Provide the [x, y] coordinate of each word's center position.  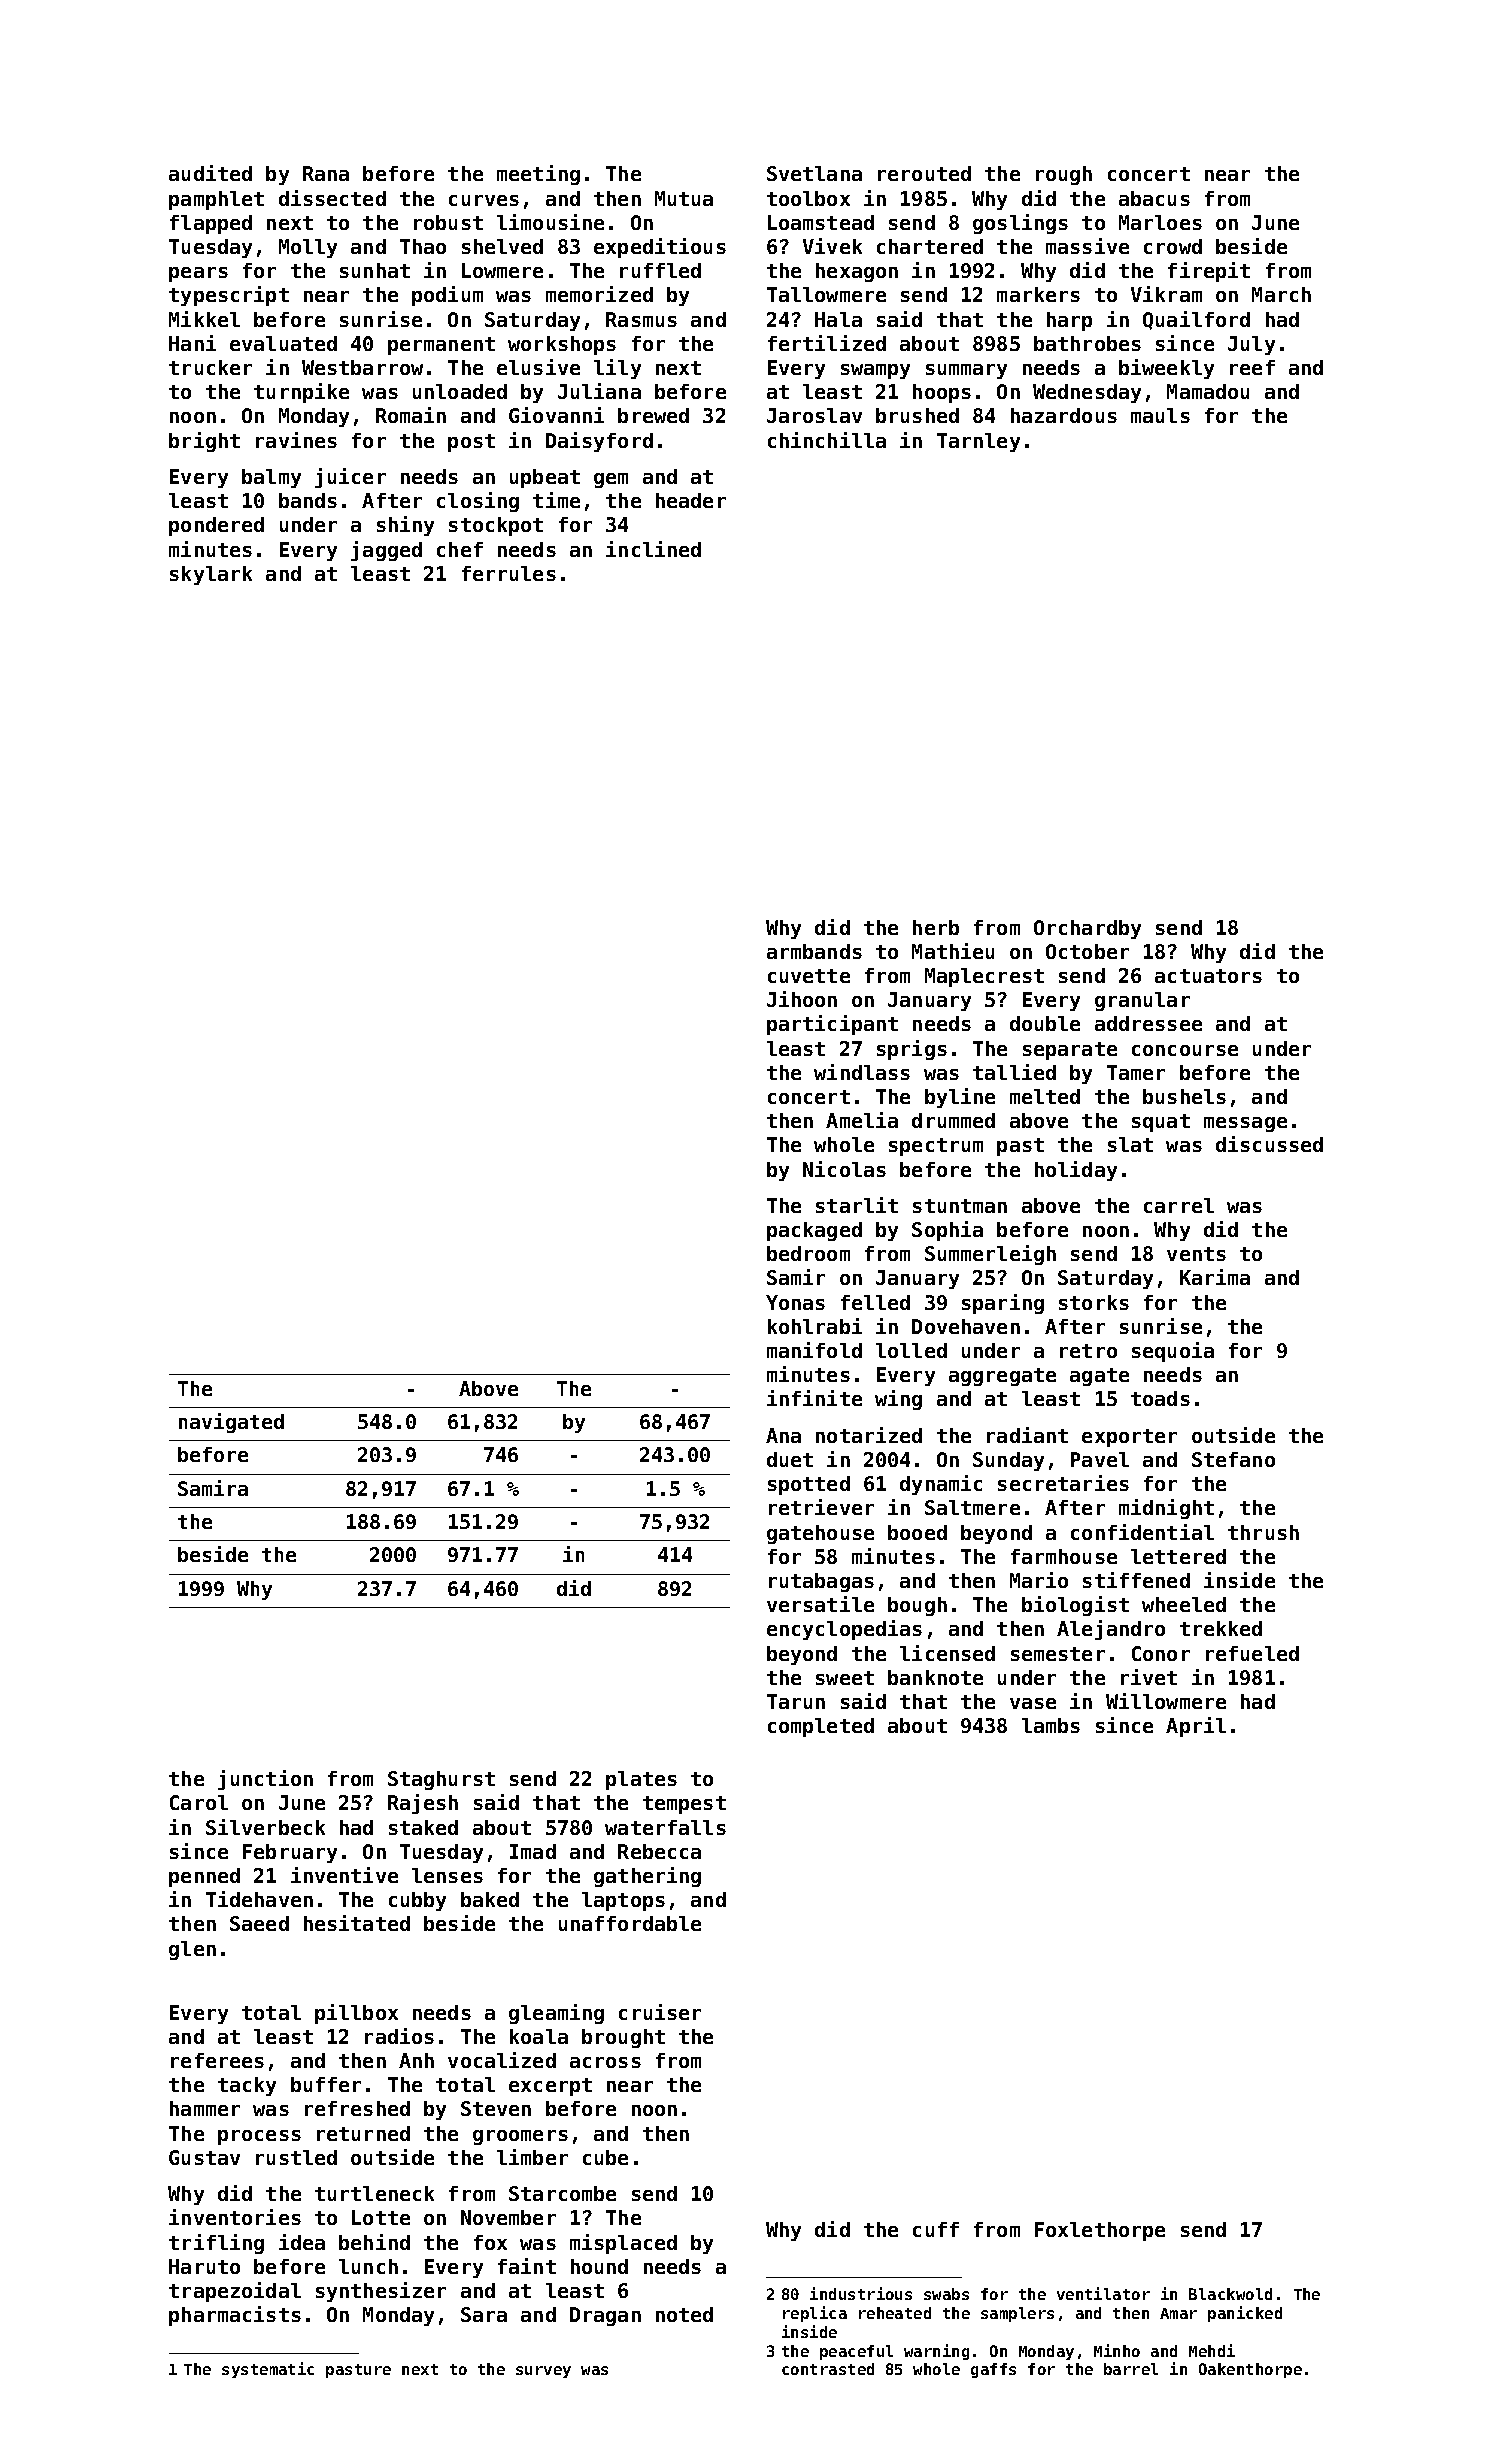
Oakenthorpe [1250, 2370]
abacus [1154, 198]
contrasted [828, 2369]
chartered [930, 246]
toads [1160, 1398]
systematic [268, 2370]
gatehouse [820, 1534]
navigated [231, 1423]
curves [484, 200]
